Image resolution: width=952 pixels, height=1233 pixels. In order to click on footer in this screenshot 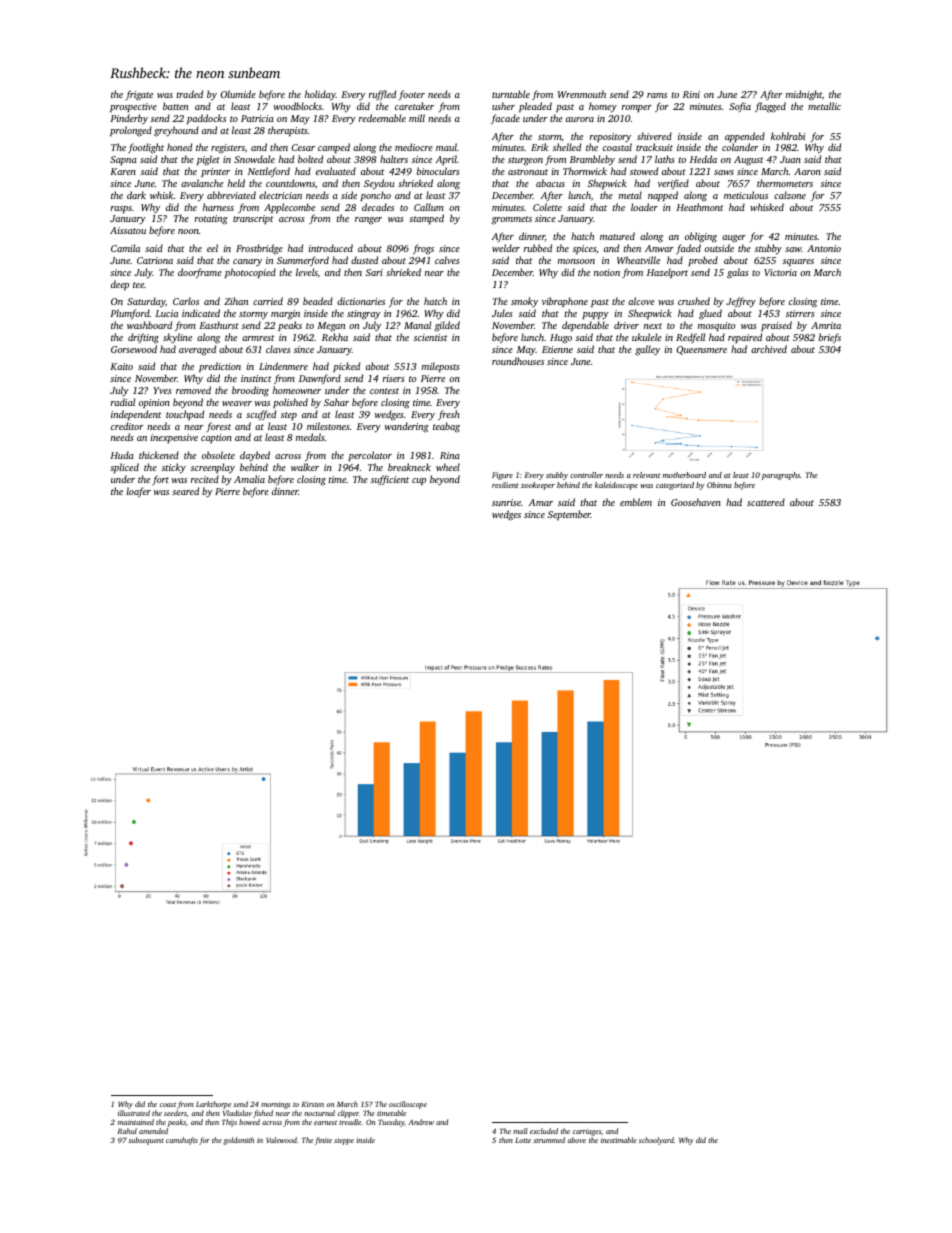, I will do `click(411, 95)`.
